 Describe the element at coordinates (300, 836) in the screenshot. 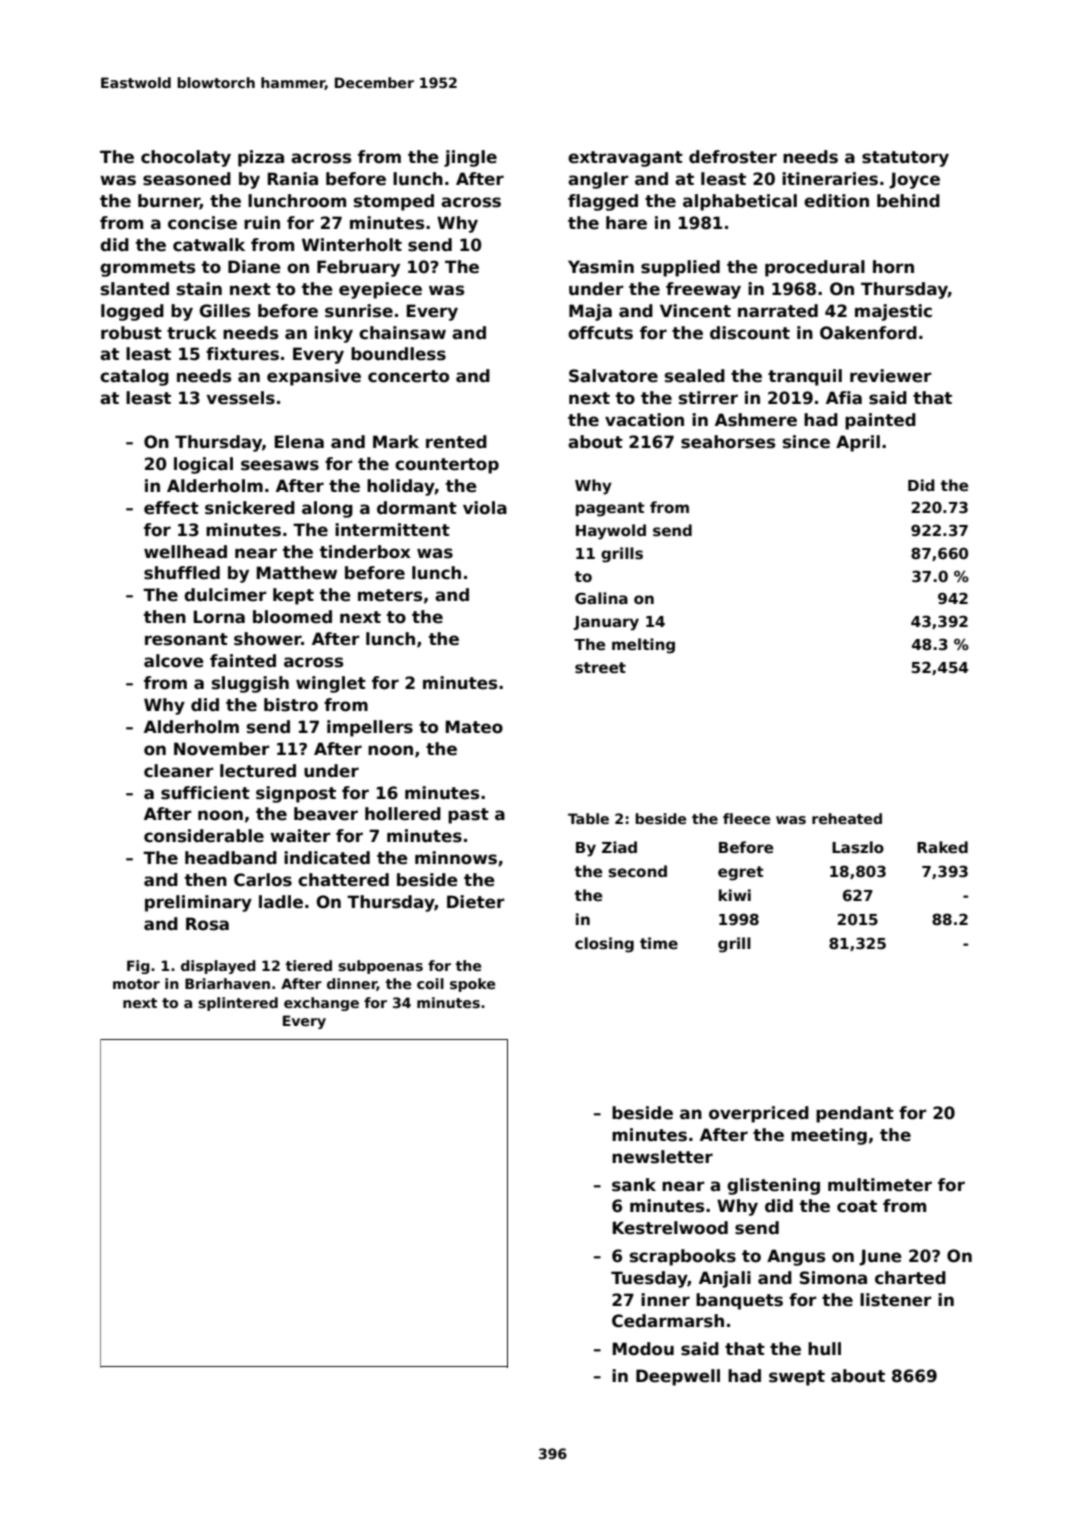

I see `waiter` at that location.
